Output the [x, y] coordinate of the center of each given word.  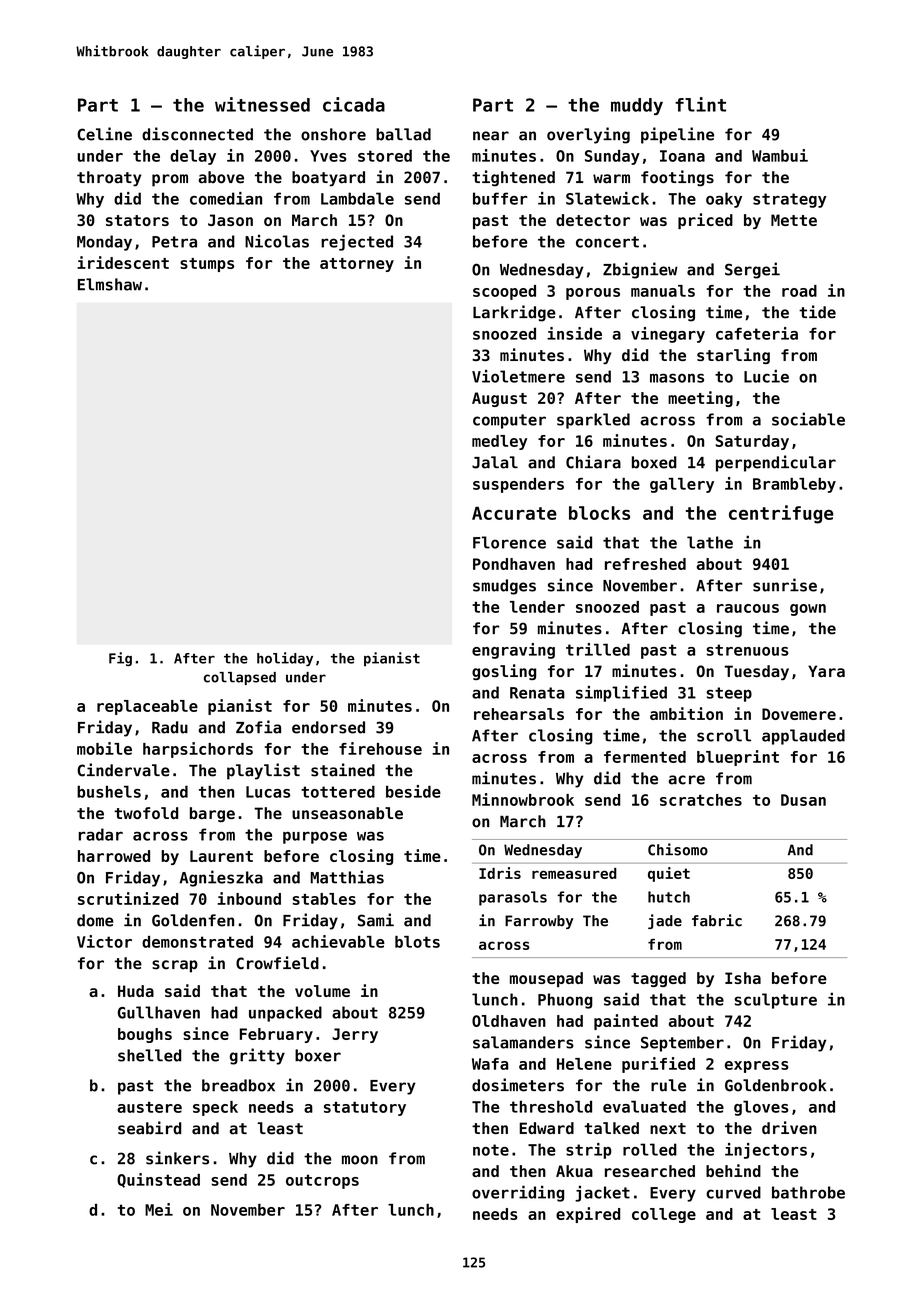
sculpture [775, 1001]
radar [100, 834]
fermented [645, 757]
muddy [637, 106]
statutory [365, 1108]
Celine [104, 134]
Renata [537, 693]
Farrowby [539, 922]
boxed [654, 462]
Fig [120, 659]
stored [385, 156]
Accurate [514, 513]
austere [149, 1107]
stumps [207, 265]
